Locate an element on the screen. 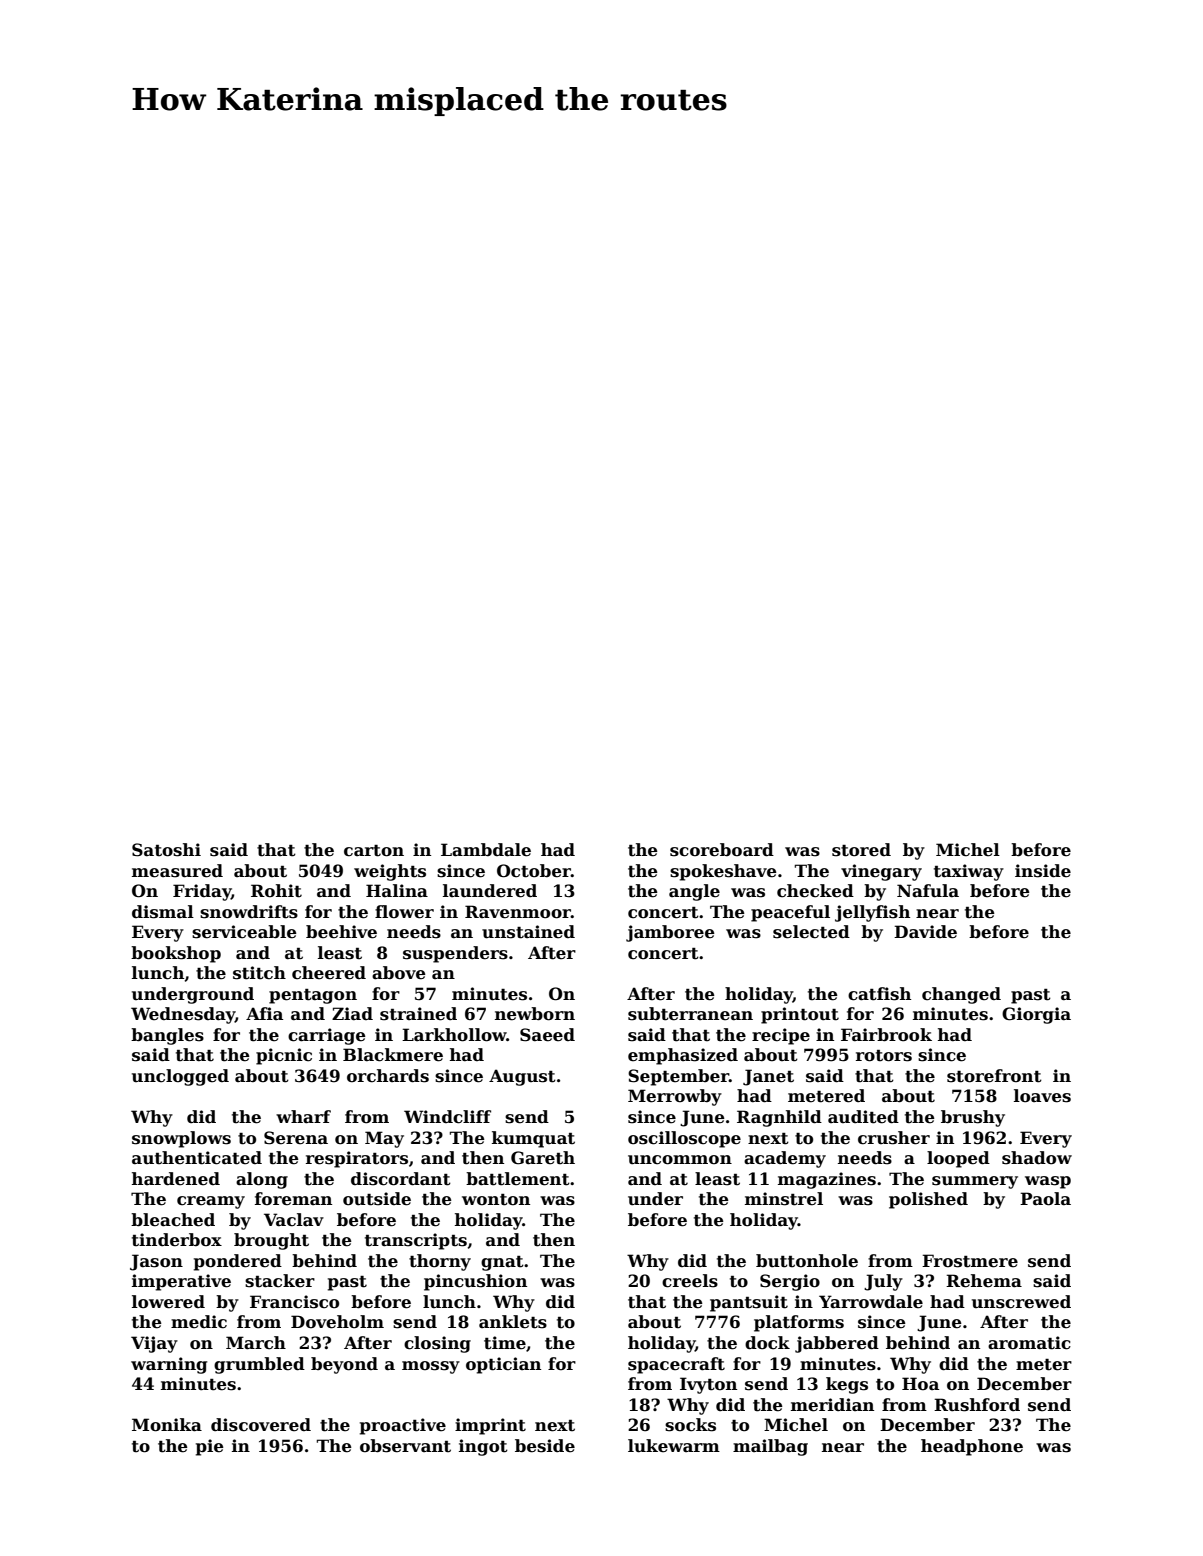 The image size is (1203, 1556). foreman is located at coordinates (293, 1199).
